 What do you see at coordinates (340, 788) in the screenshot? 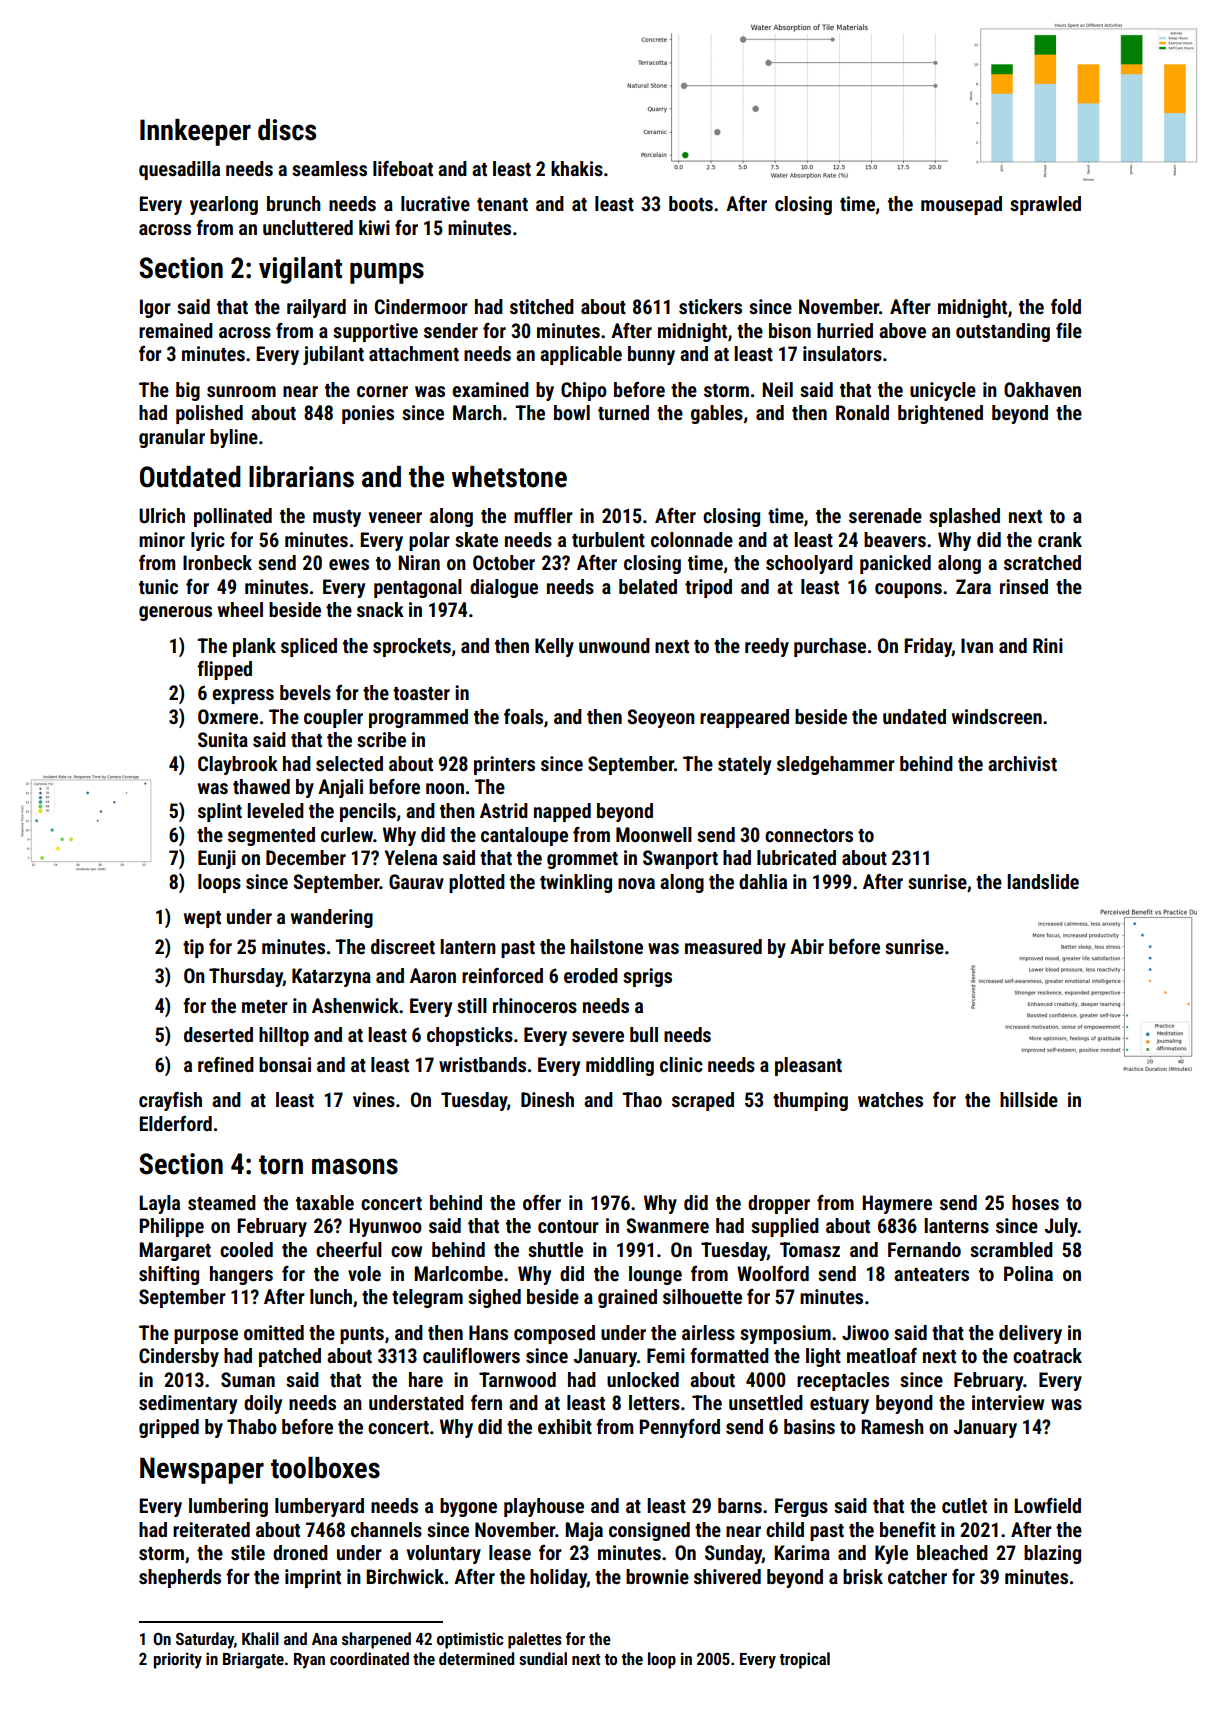
I see `Anjali` at bounding box center [340, 788].
